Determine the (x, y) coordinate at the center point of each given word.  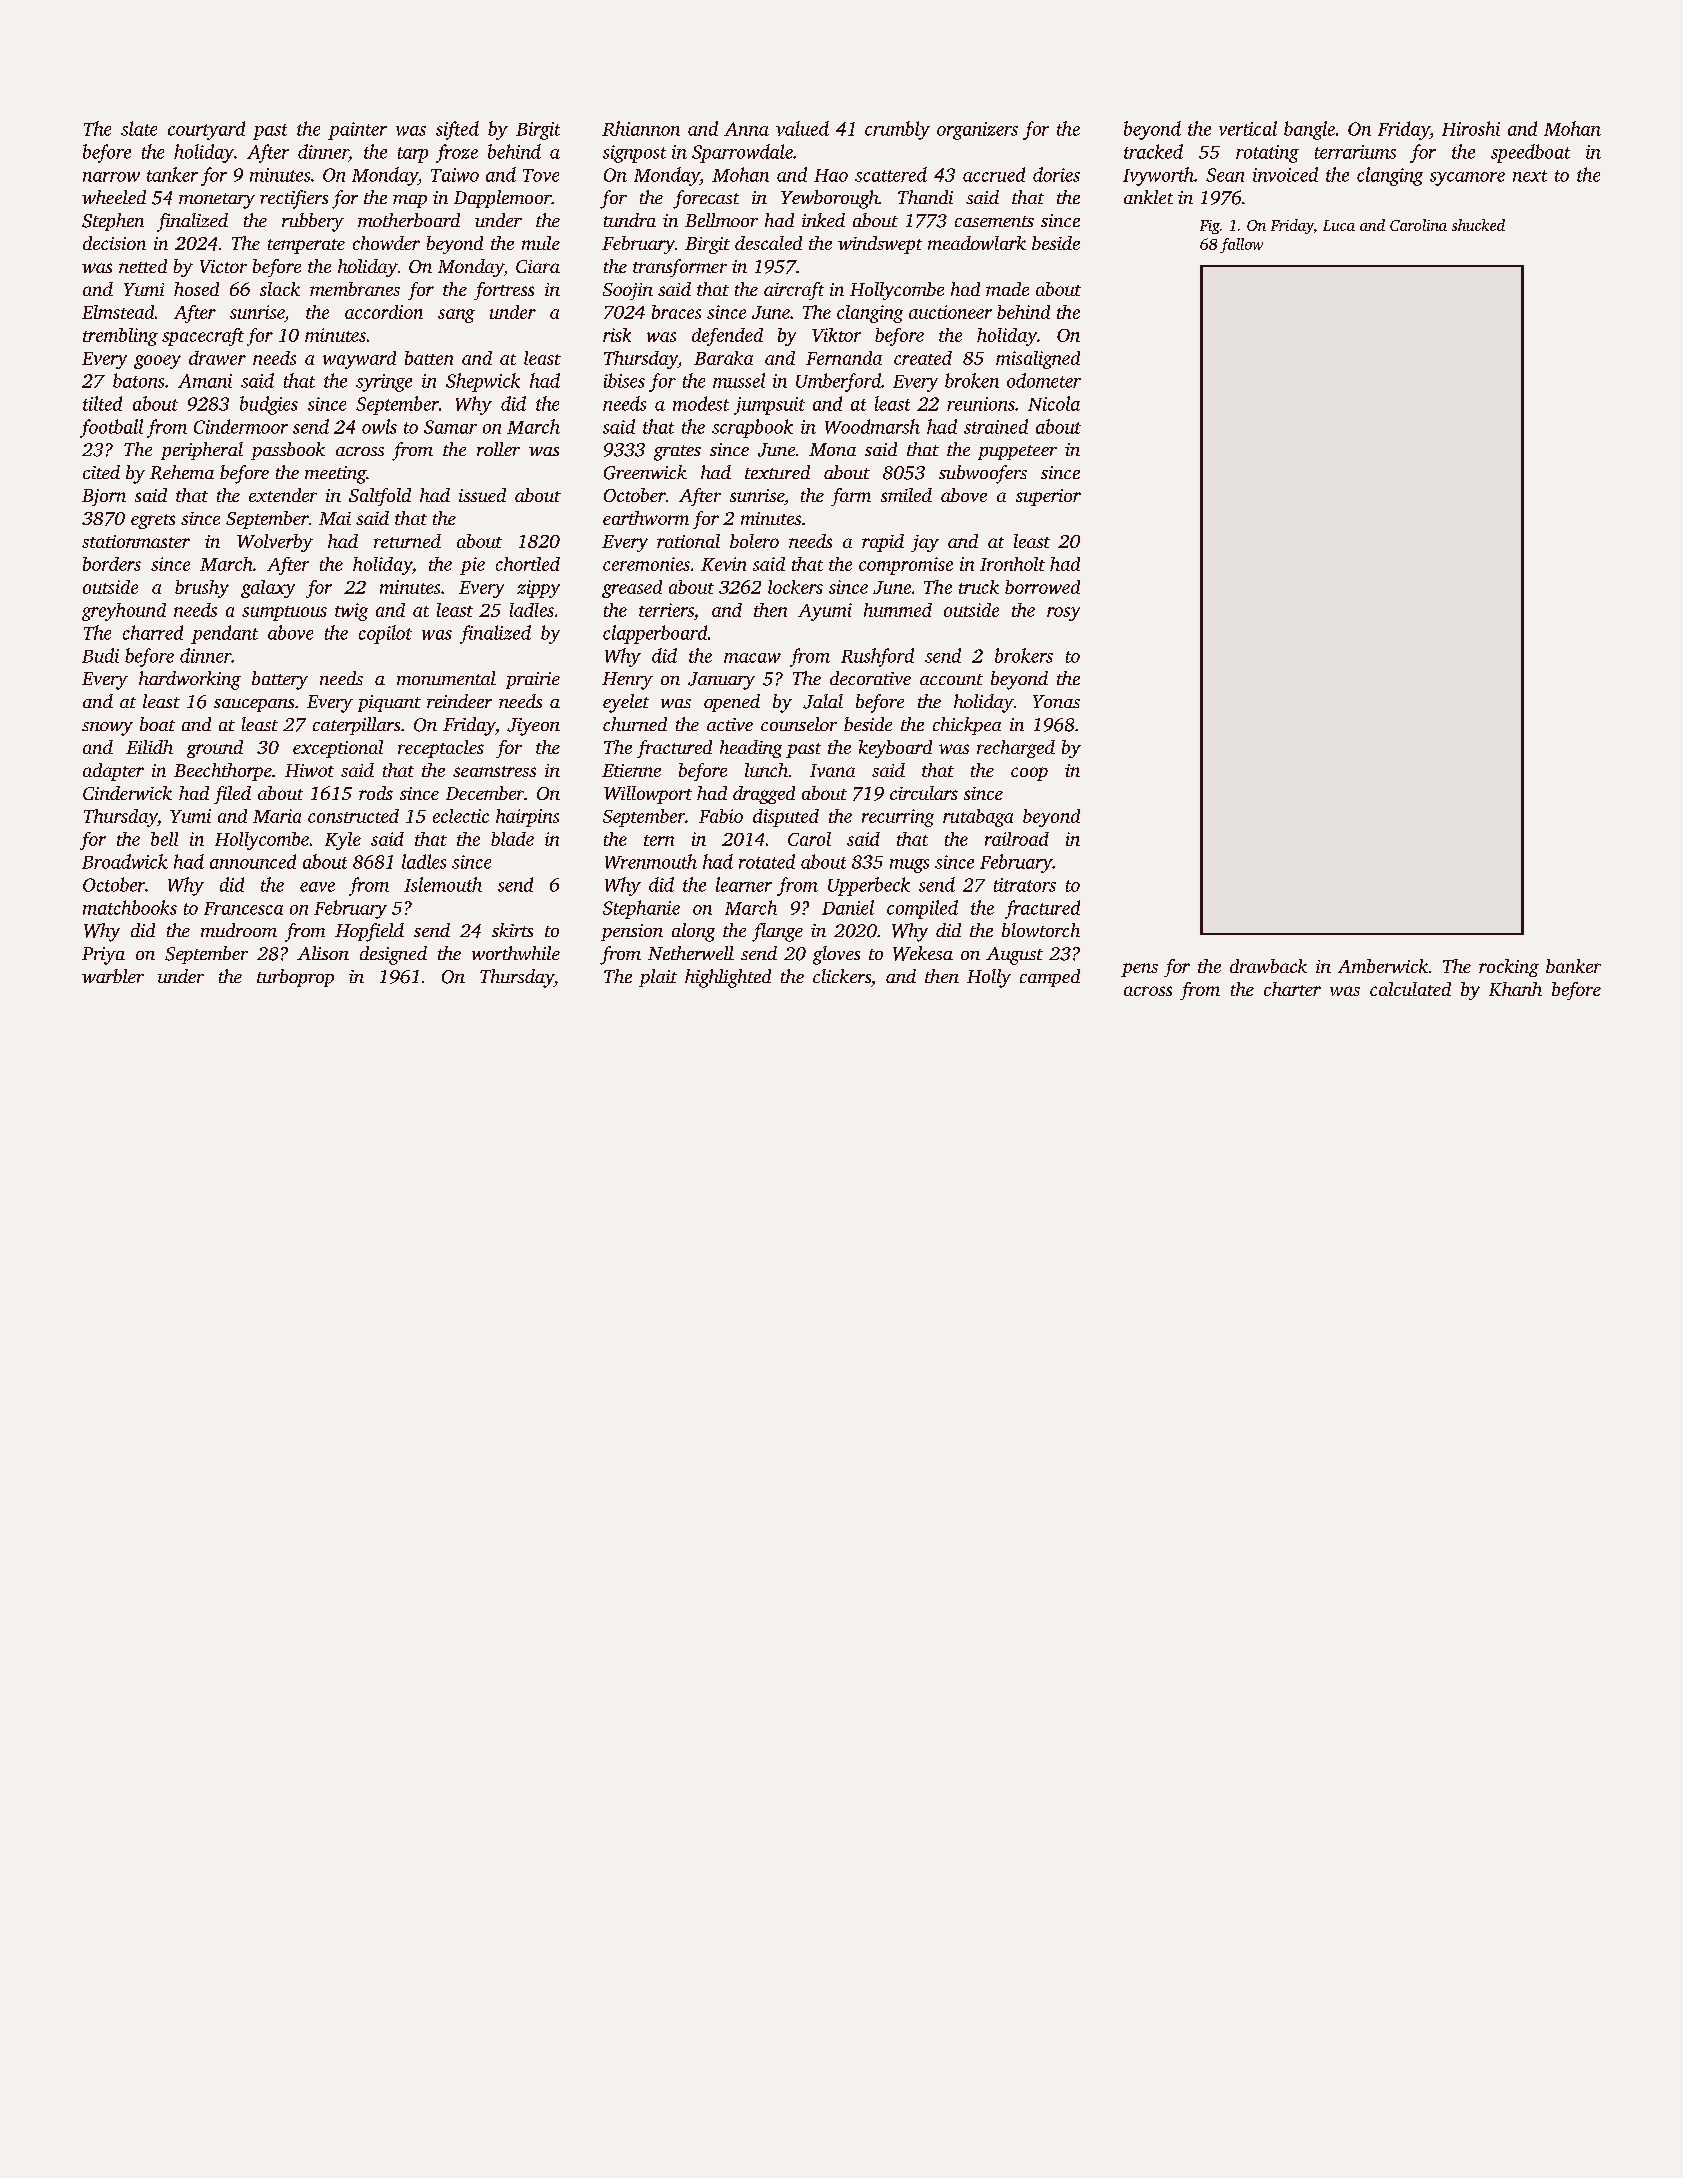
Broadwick (125, 861)
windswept (880, 245)
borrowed (1042, 587)
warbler (113, 976)
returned (407, 541)
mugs (909, 866)
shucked (1478, 225)
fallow (1241, 245)
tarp (413, 155)
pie (472, 566)
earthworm (646, 518)
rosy (1063, 614)
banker (1573, 966)
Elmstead (118, 312)
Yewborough (830, 199)
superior (1048, 497)
